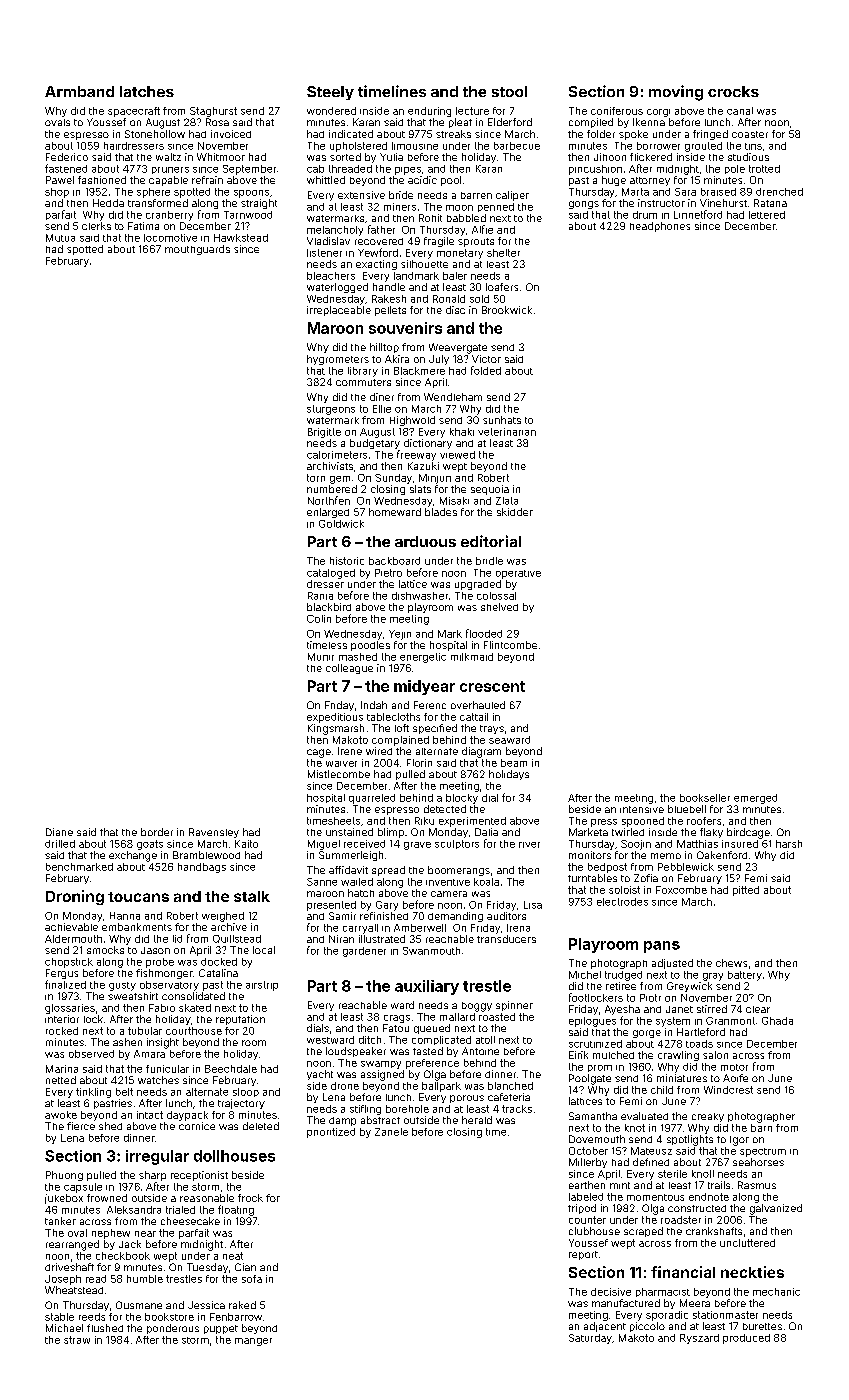  I want to click on emerged, so click(755, 799).
